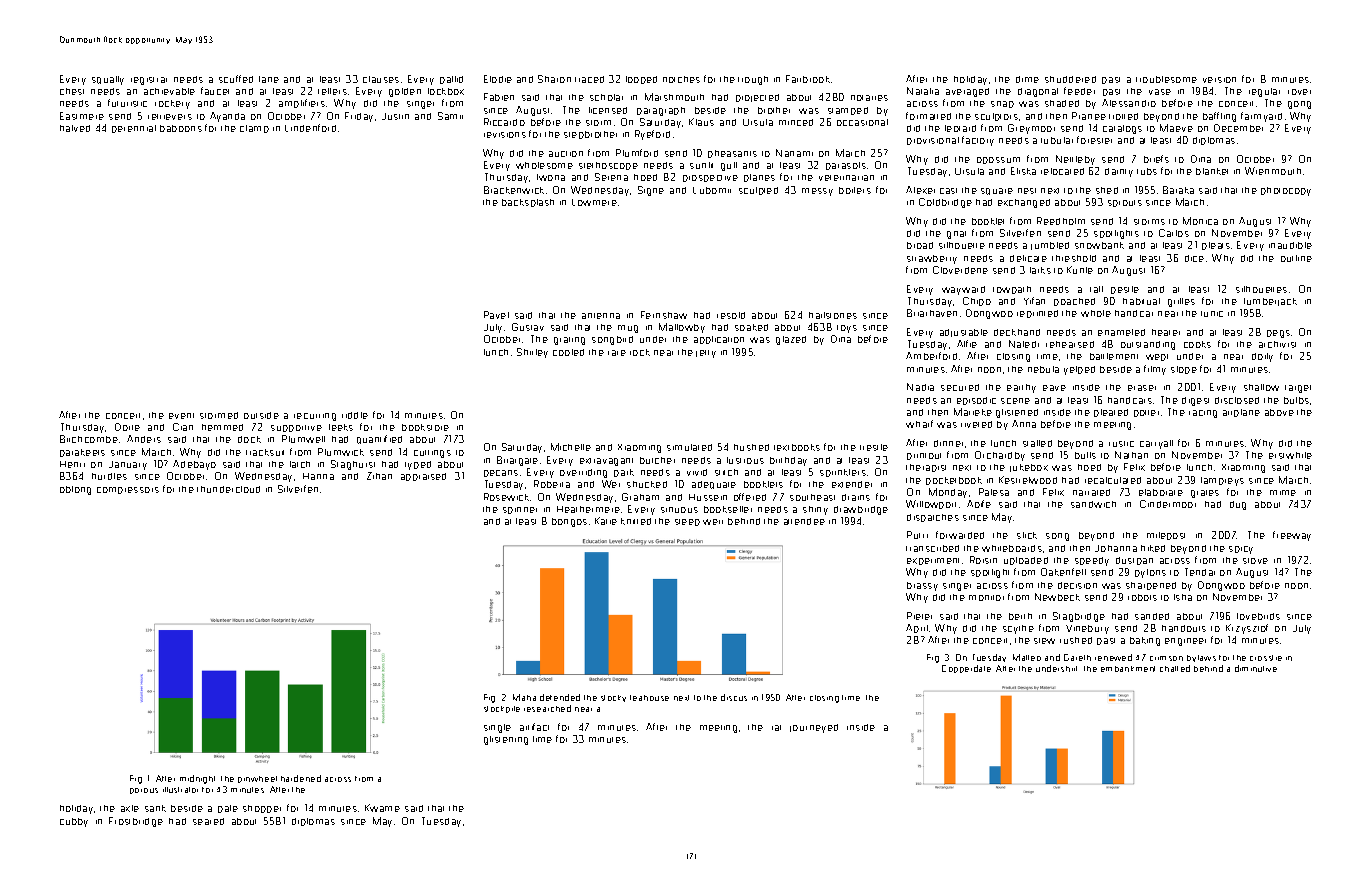  I want to click on midnight, so click(197, 779).
